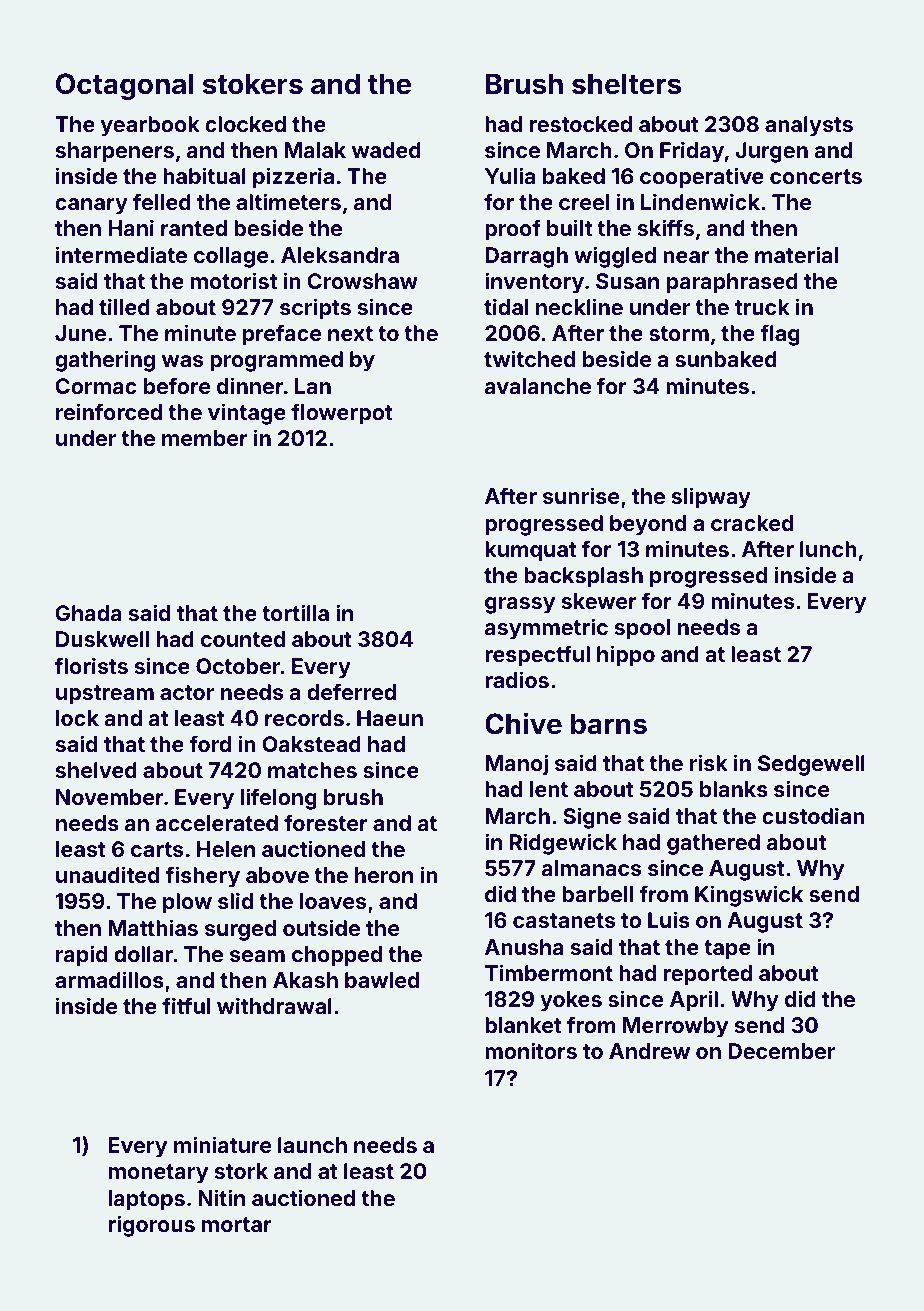  What do you see at coordinates (253, 84) in the image?
I see `stokers` at bounding box center [253, 84].
